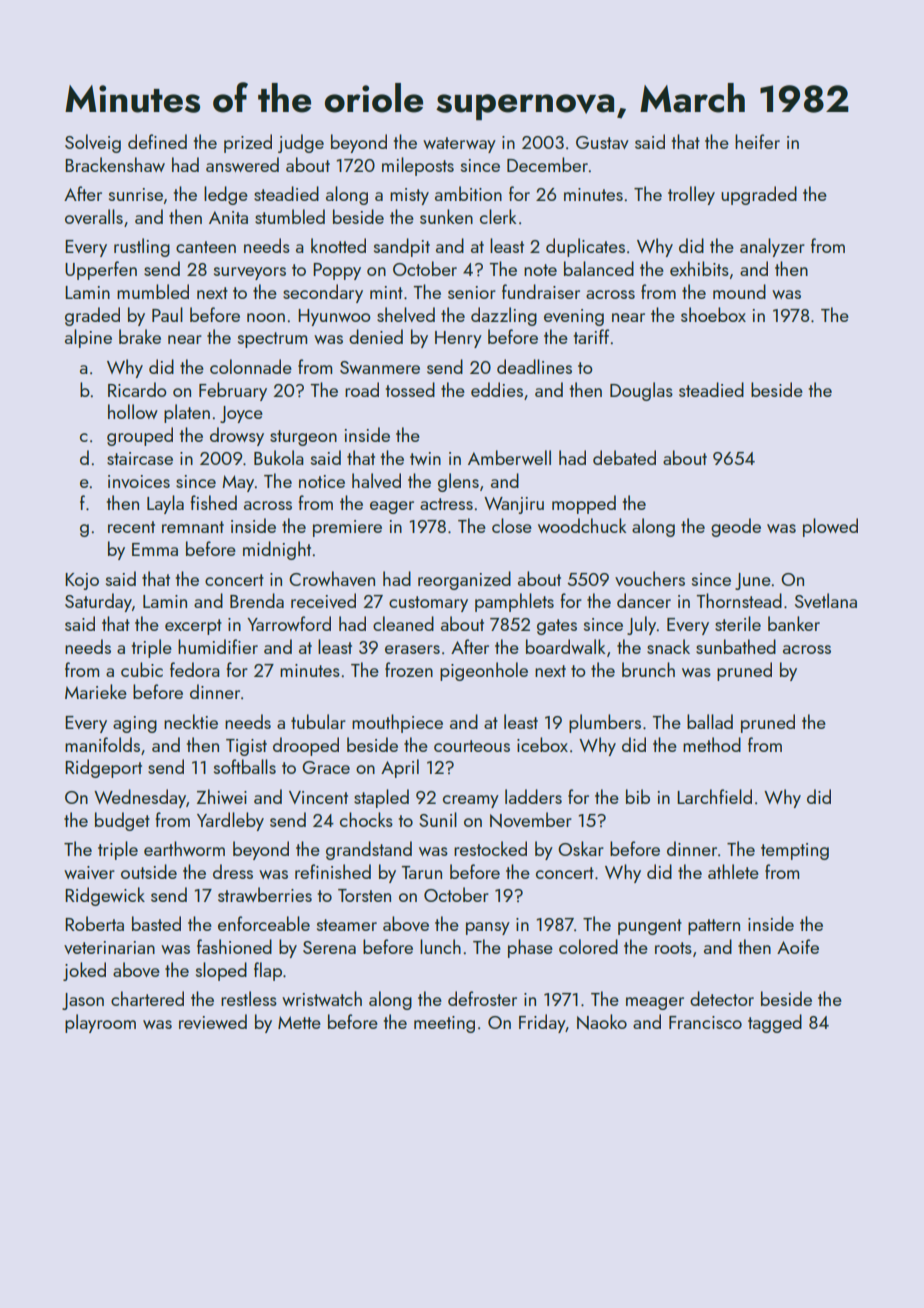 The width and height of the screenshot is (924, 1308). I want to click on debated, so click(624, 457).
